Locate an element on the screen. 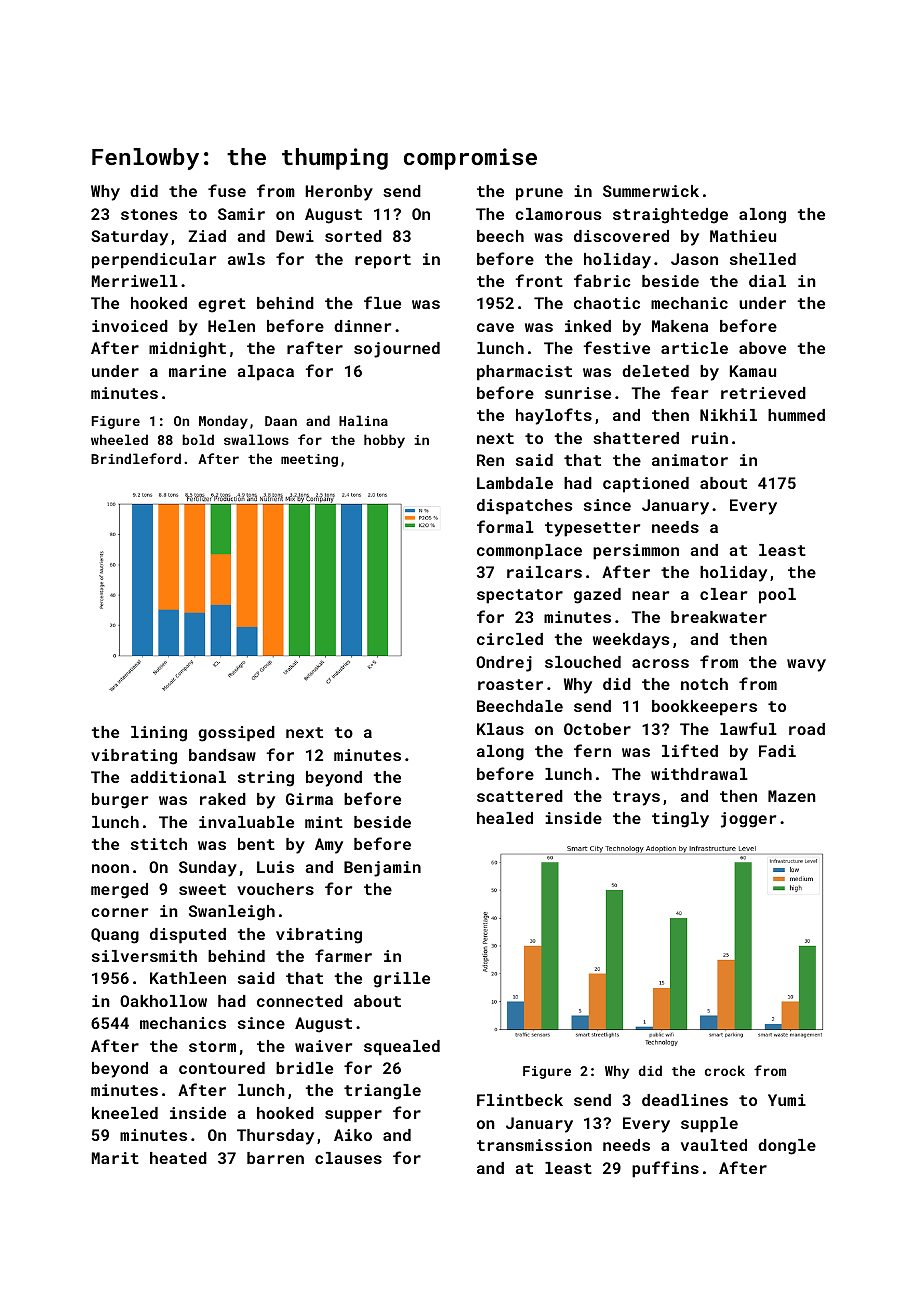 The image size is (924, 1314). Summerwick is located at coordinates (651, 191).
